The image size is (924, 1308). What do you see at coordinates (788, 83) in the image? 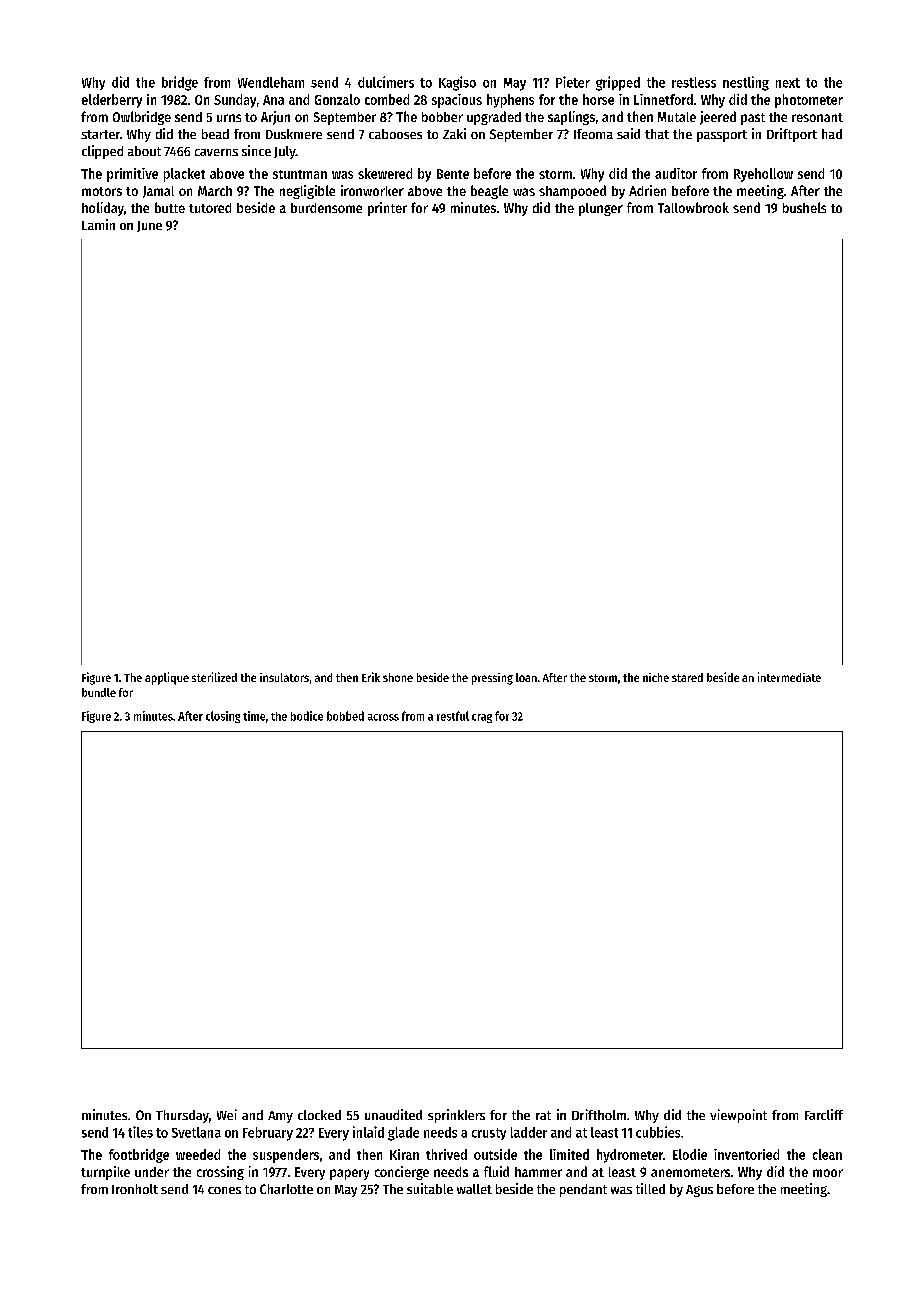
I see `next` at bounding box center [788, 83].
